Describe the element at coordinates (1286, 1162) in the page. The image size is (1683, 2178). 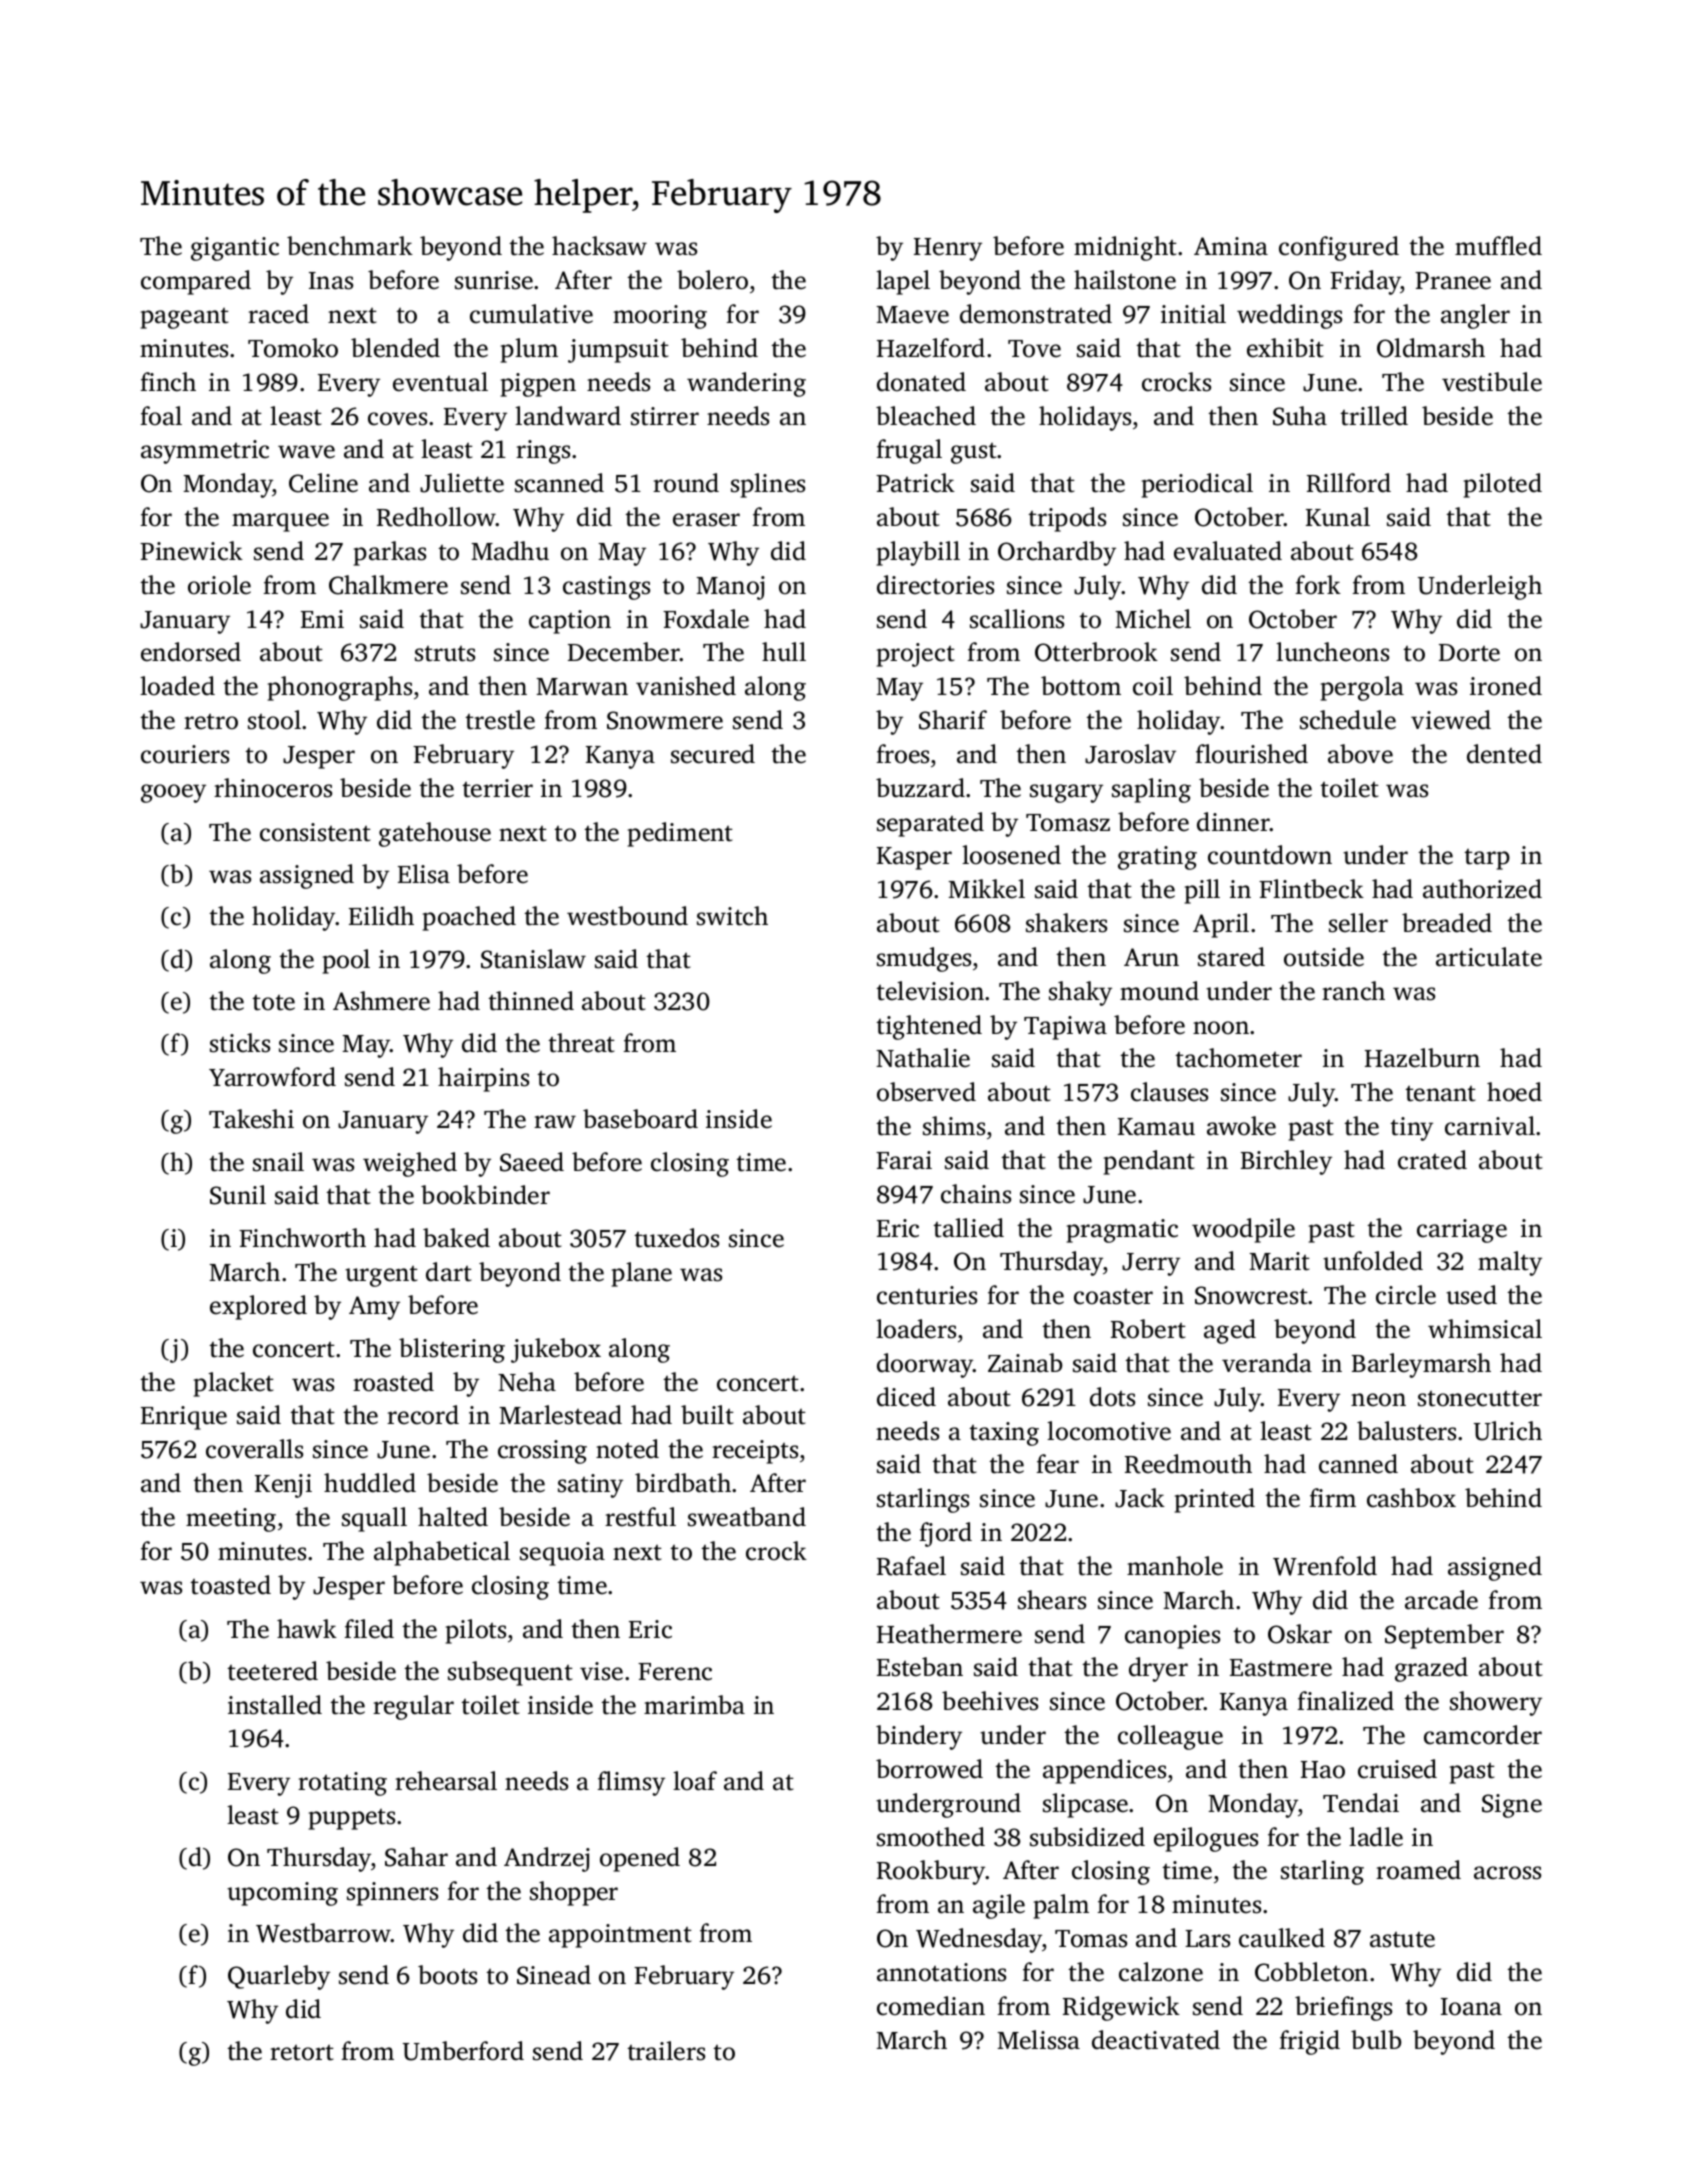
I see `Birchley` at that location.
